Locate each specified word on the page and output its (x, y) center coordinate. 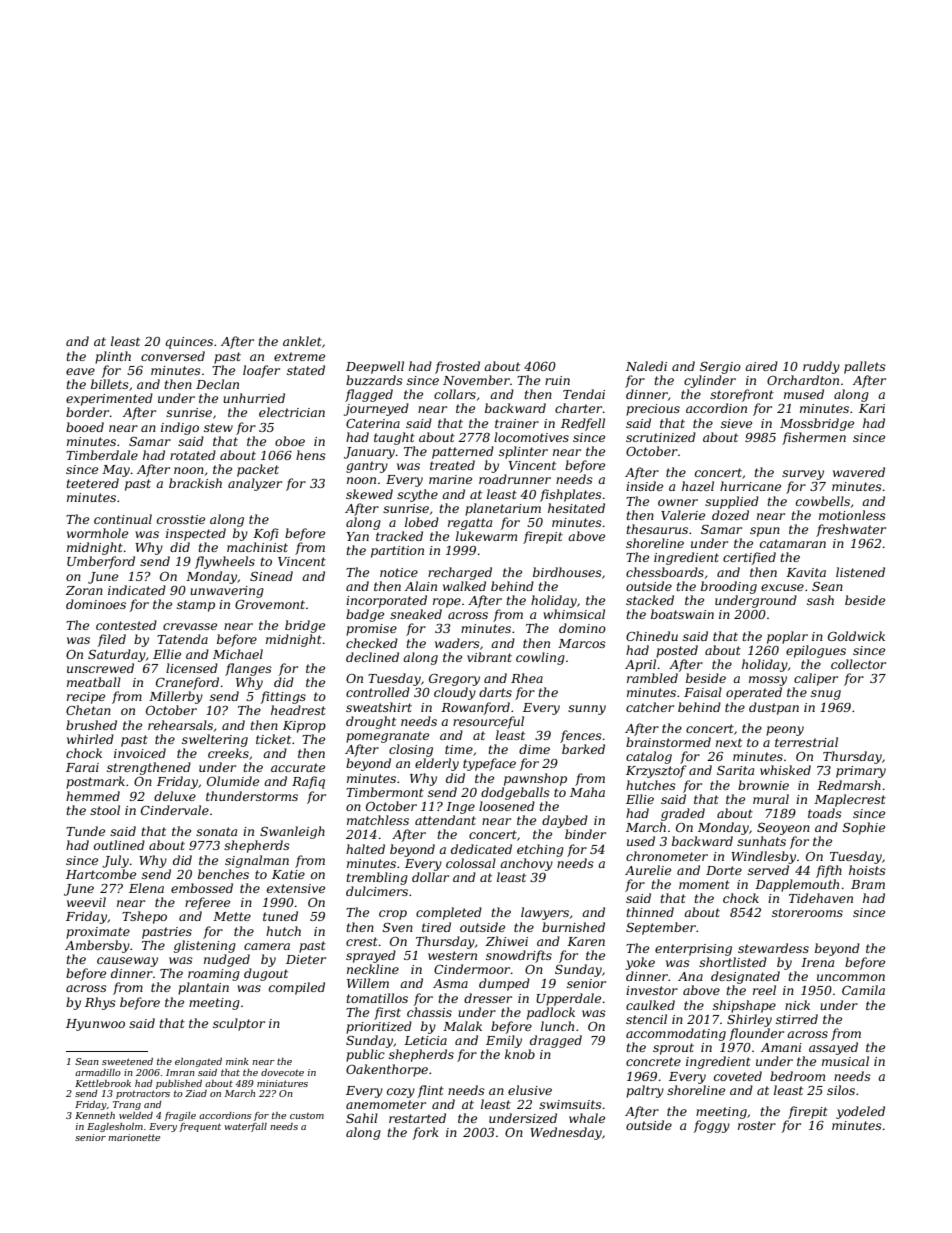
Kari (872, 408)
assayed (833, 1048)
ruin (557, 380)
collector (858, 664)
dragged (556, 1041)
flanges (248, 669)
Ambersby (97, 946)
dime (534, 749)
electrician (292, 412)
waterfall (245, 1127)
